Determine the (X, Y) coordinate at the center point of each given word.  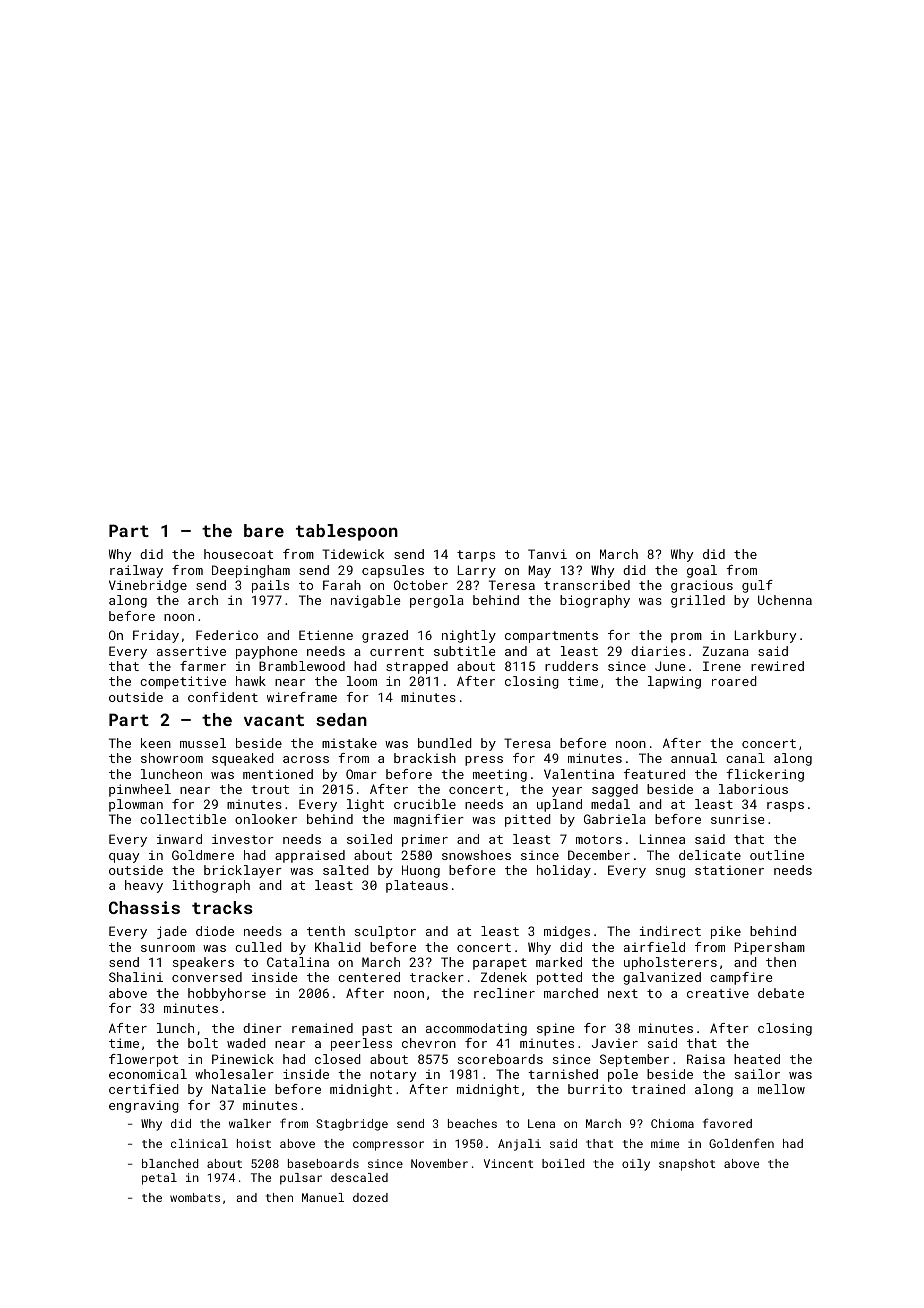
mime (665, 1143)
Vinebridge (148, 586)
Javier (615, 1043)
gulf (757, 586)
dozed (370, 1197)
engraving (144, 1106)
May (539, 571)
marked (559, 962)
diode (215, 931)
